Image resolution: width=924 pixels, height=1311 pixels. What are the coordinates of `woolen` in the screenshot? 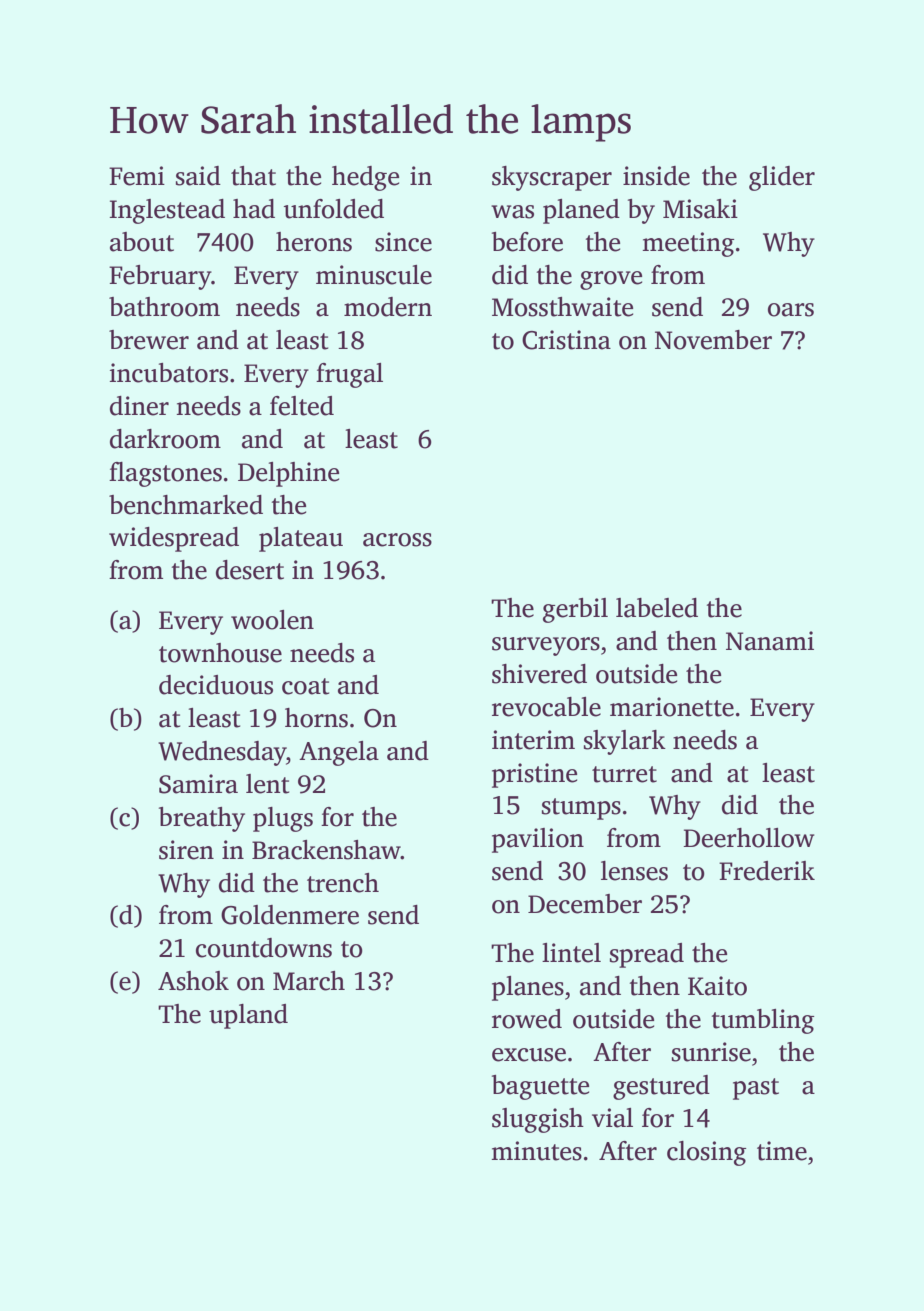 It's located at (272, 620).
